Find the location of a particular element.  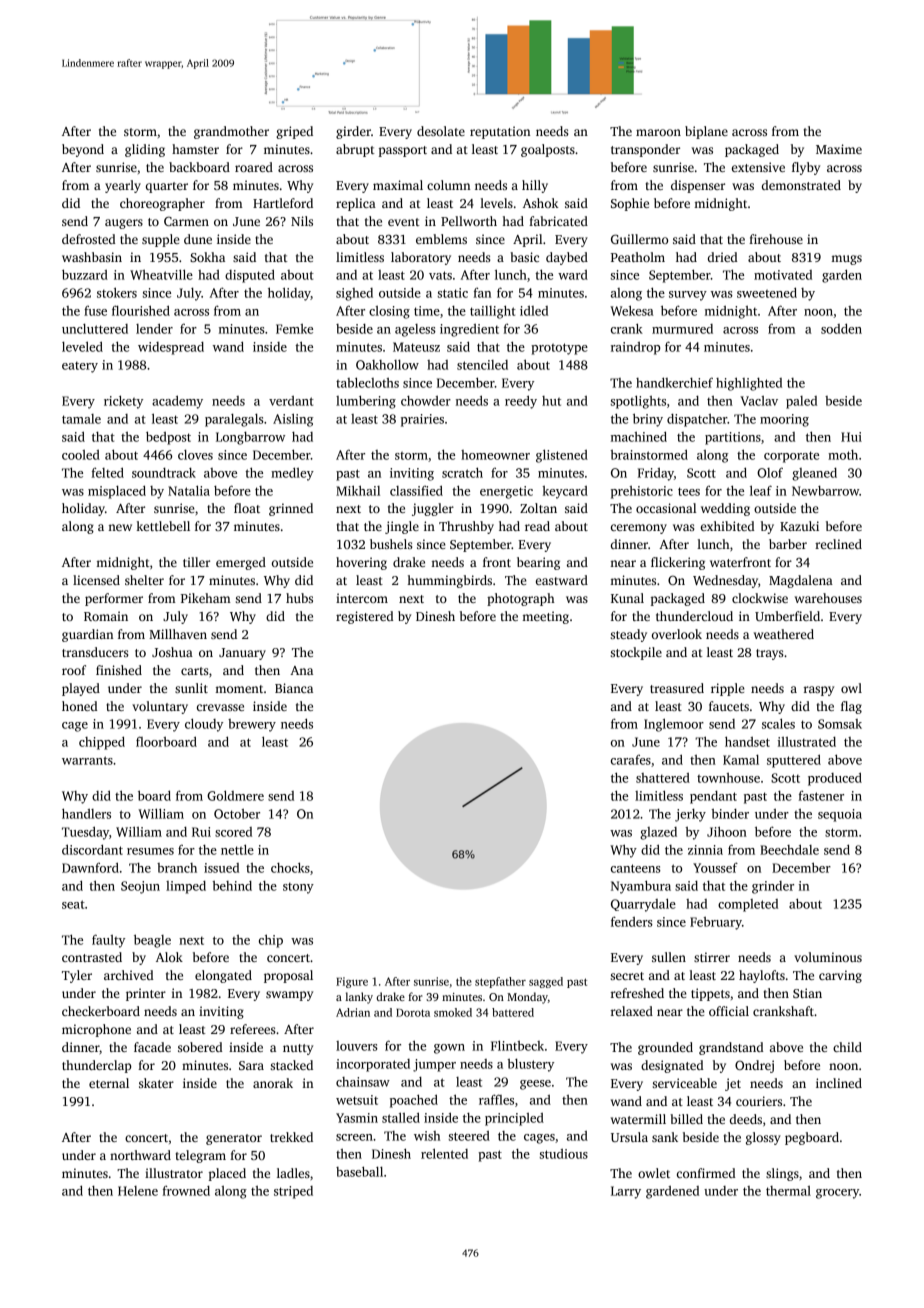

frowned is located at coordinates (186, 1190).
